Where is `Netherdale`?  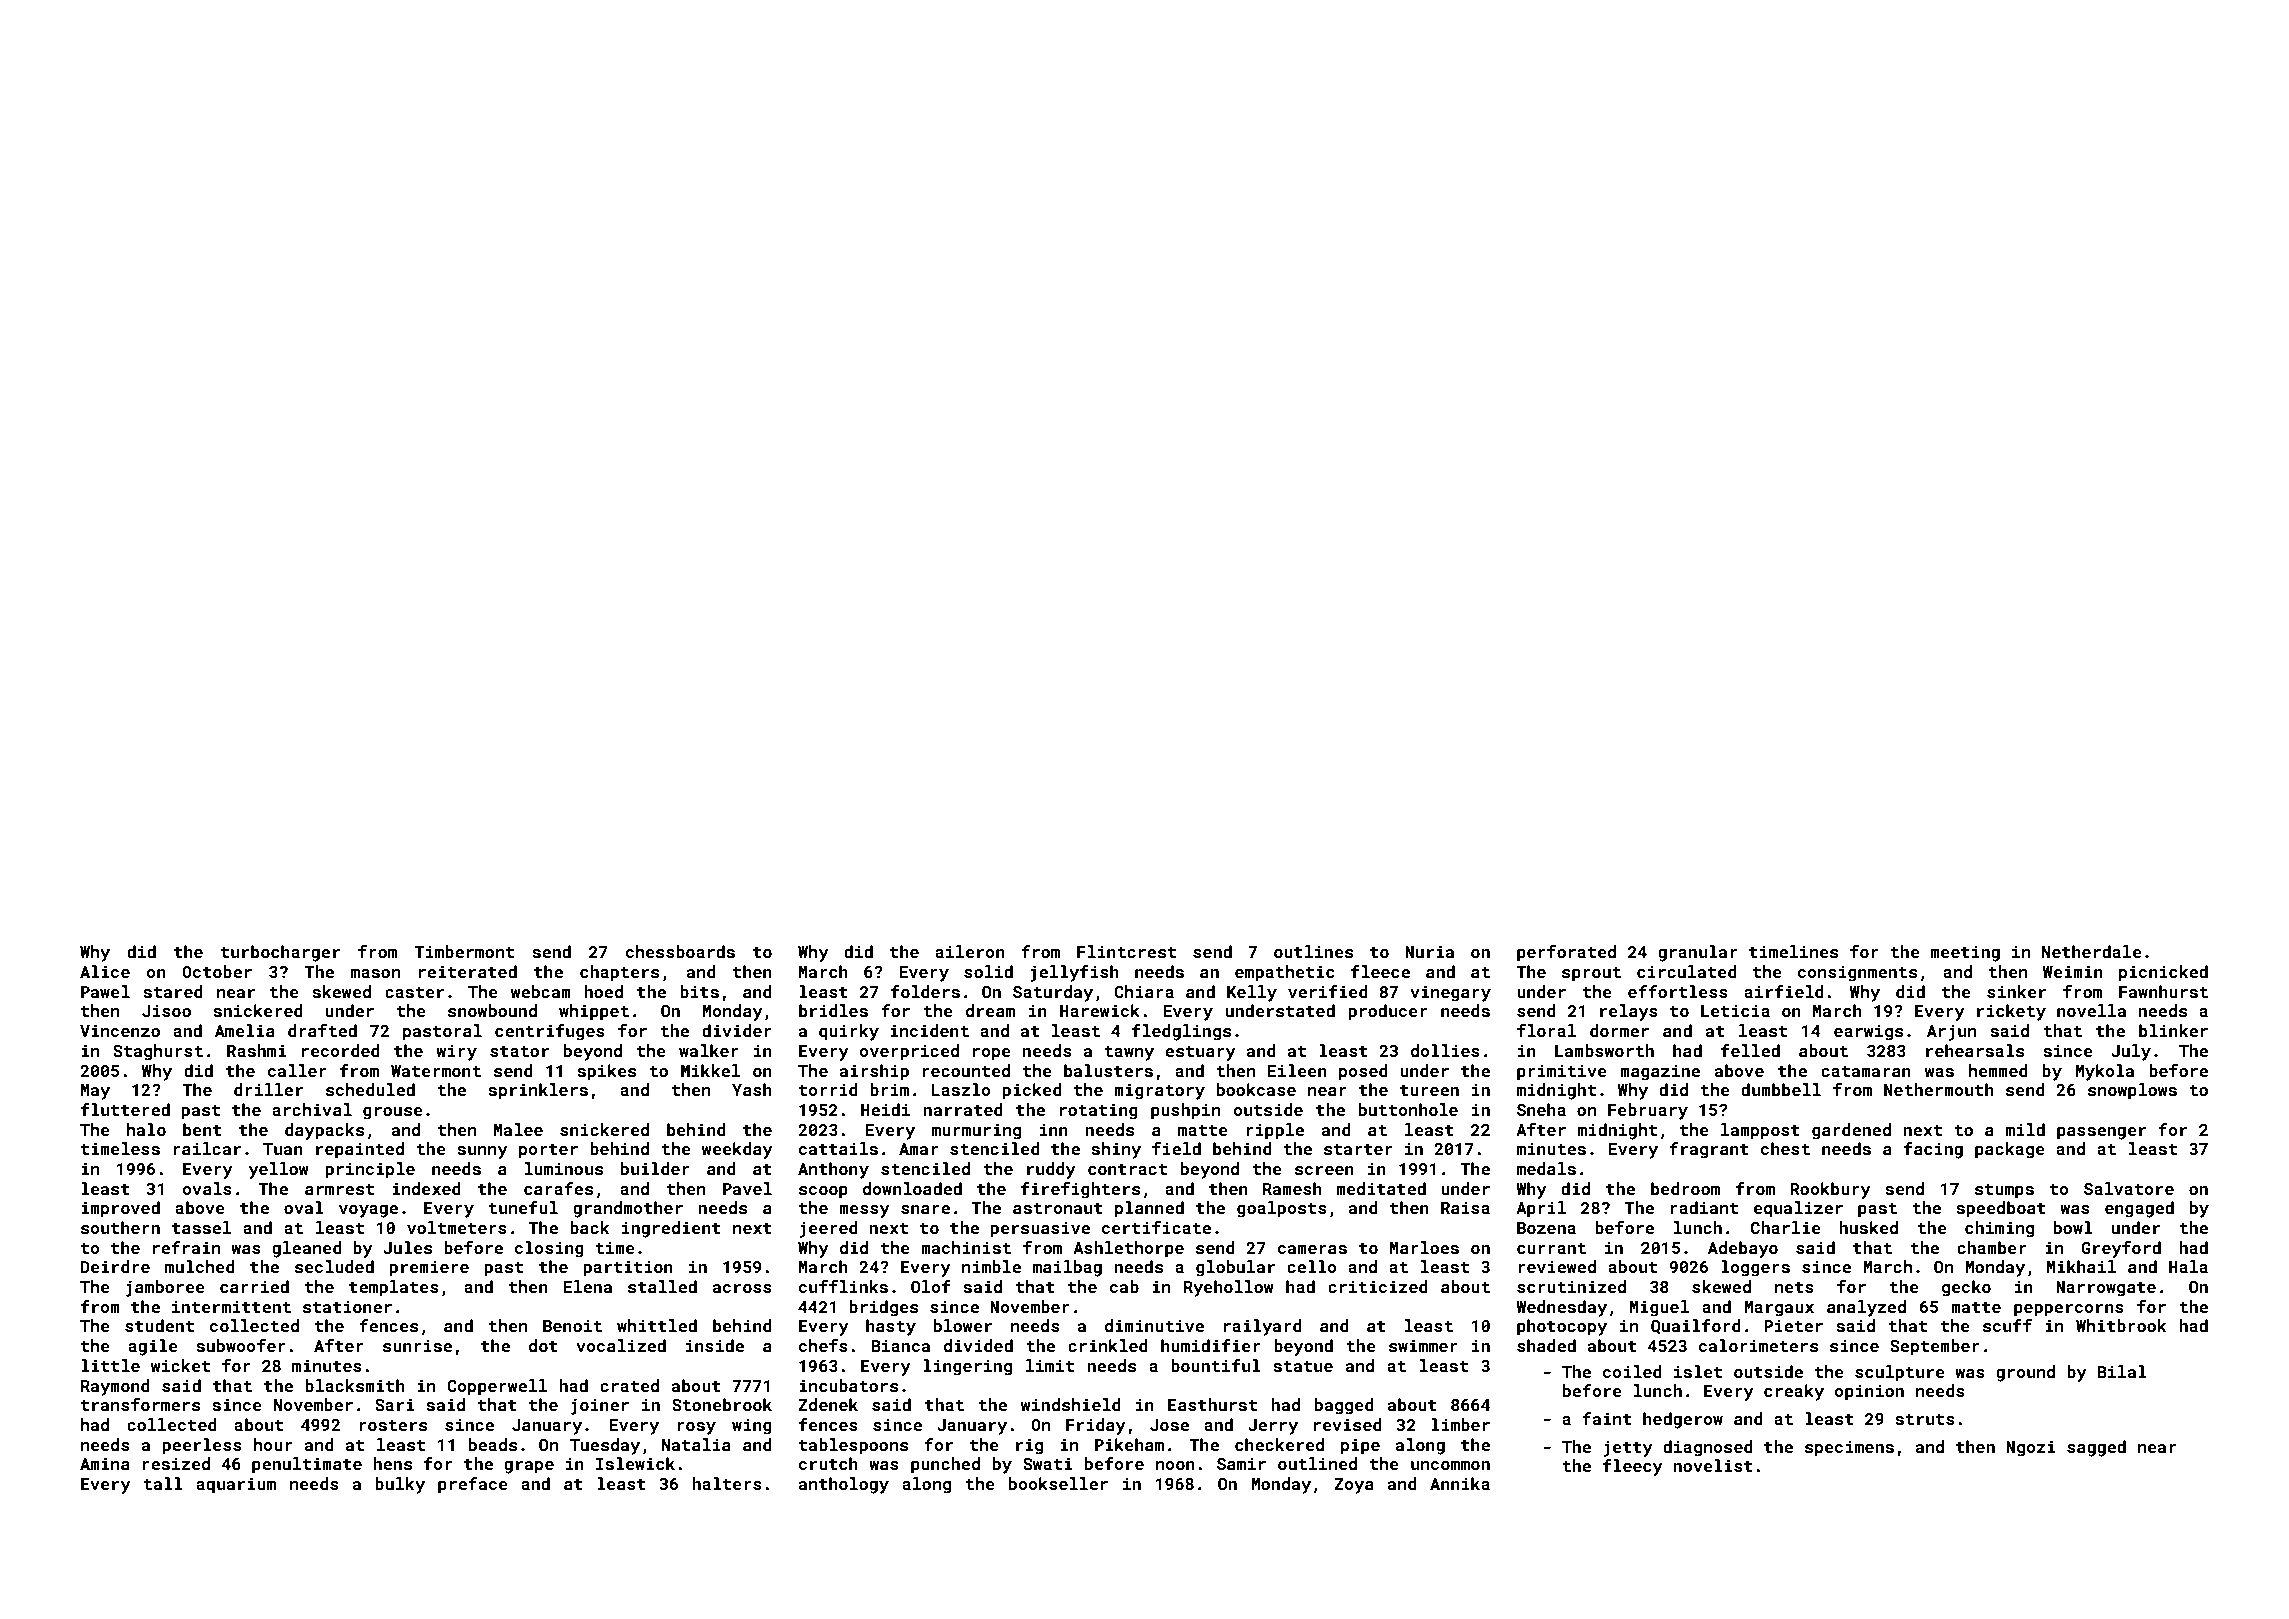
Netherdale is located at coordinates (2092, 951).
